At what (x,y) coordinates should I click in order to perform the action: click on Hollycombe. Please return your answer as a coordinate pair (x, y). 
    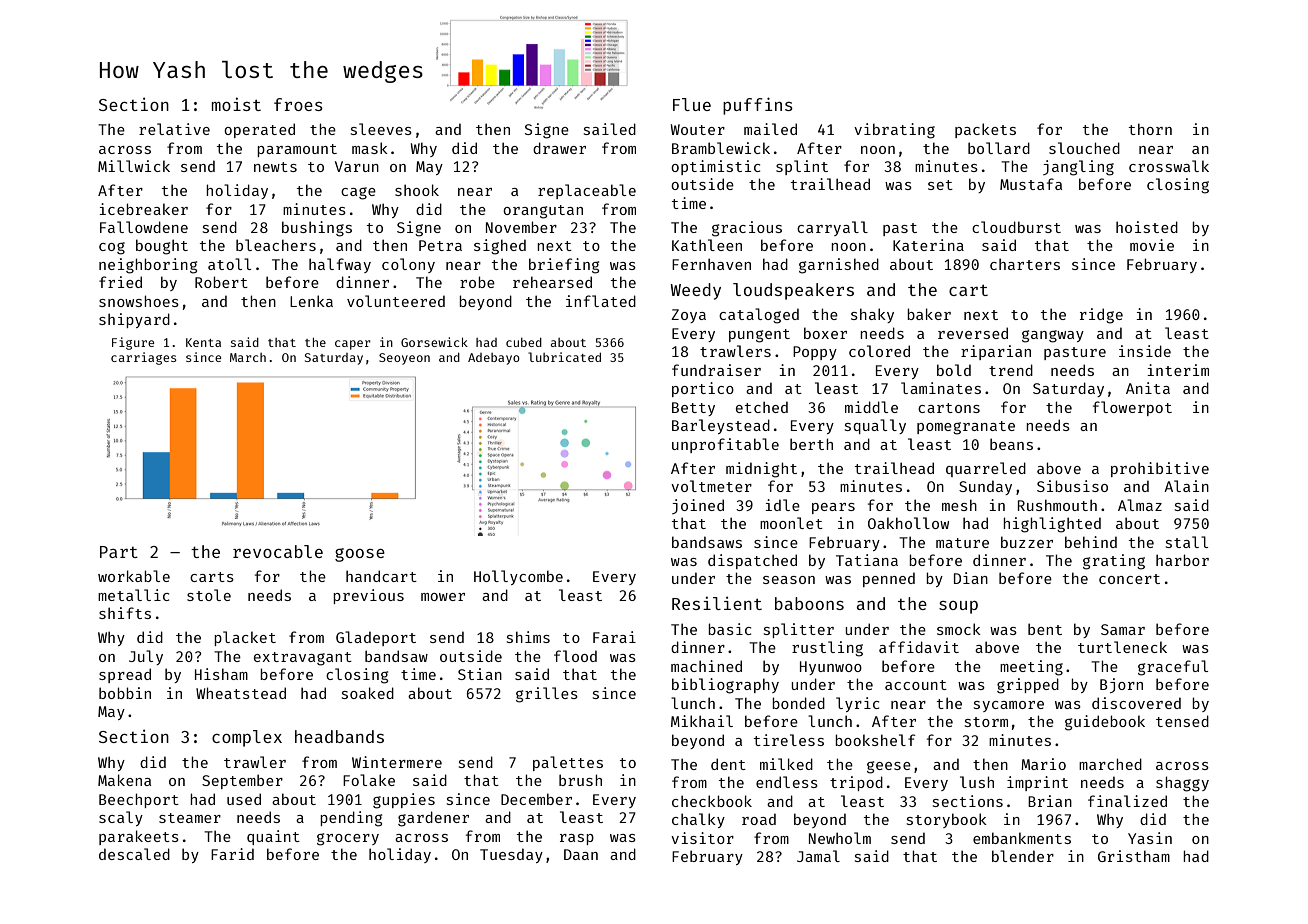
    Looking at the image, I should click on (518, 577).
